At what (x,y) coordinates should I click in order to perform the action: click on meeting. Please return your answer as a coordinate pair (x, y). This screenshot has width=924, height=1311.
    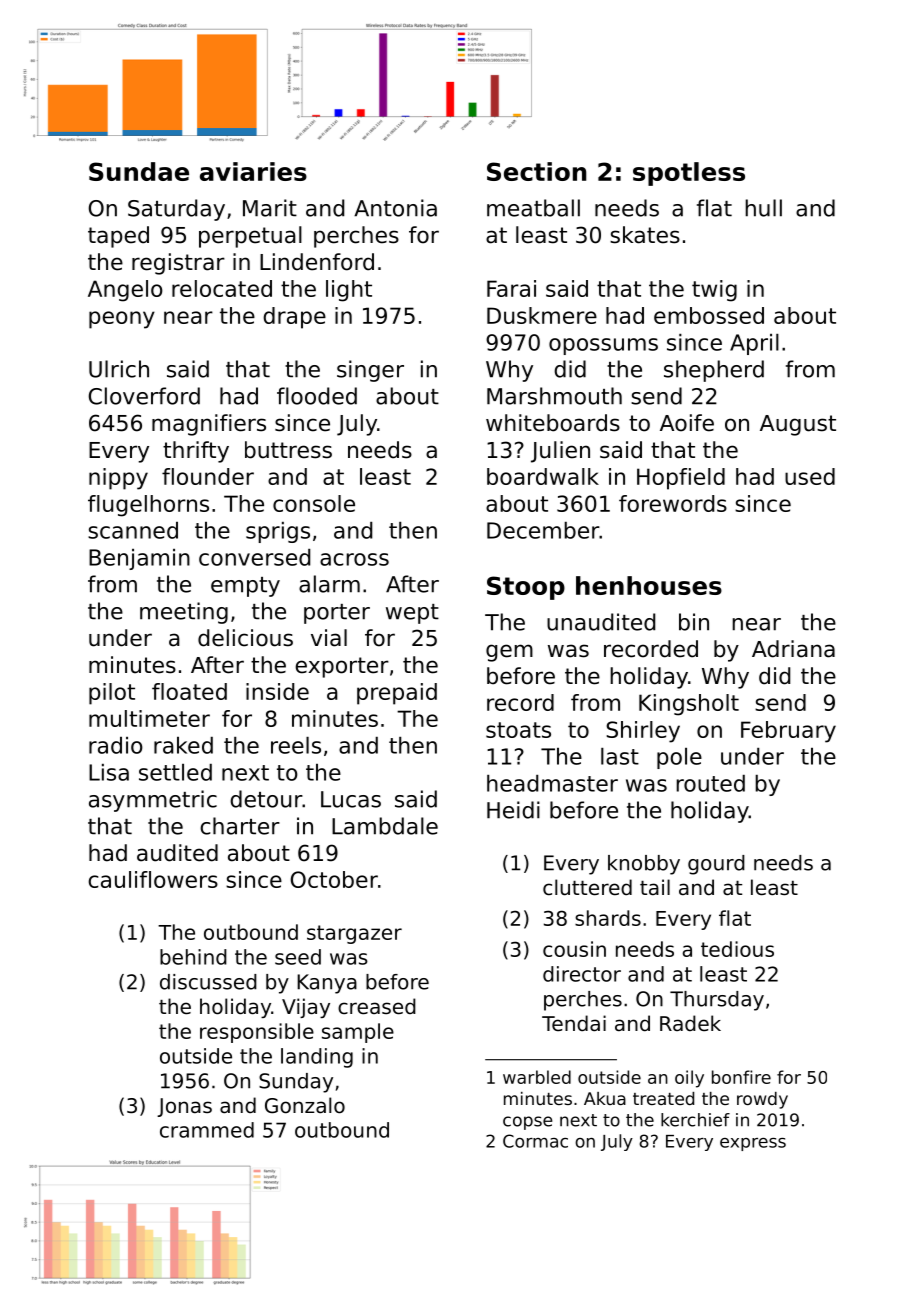
    Looking at the image, I should click on (184, 613).
